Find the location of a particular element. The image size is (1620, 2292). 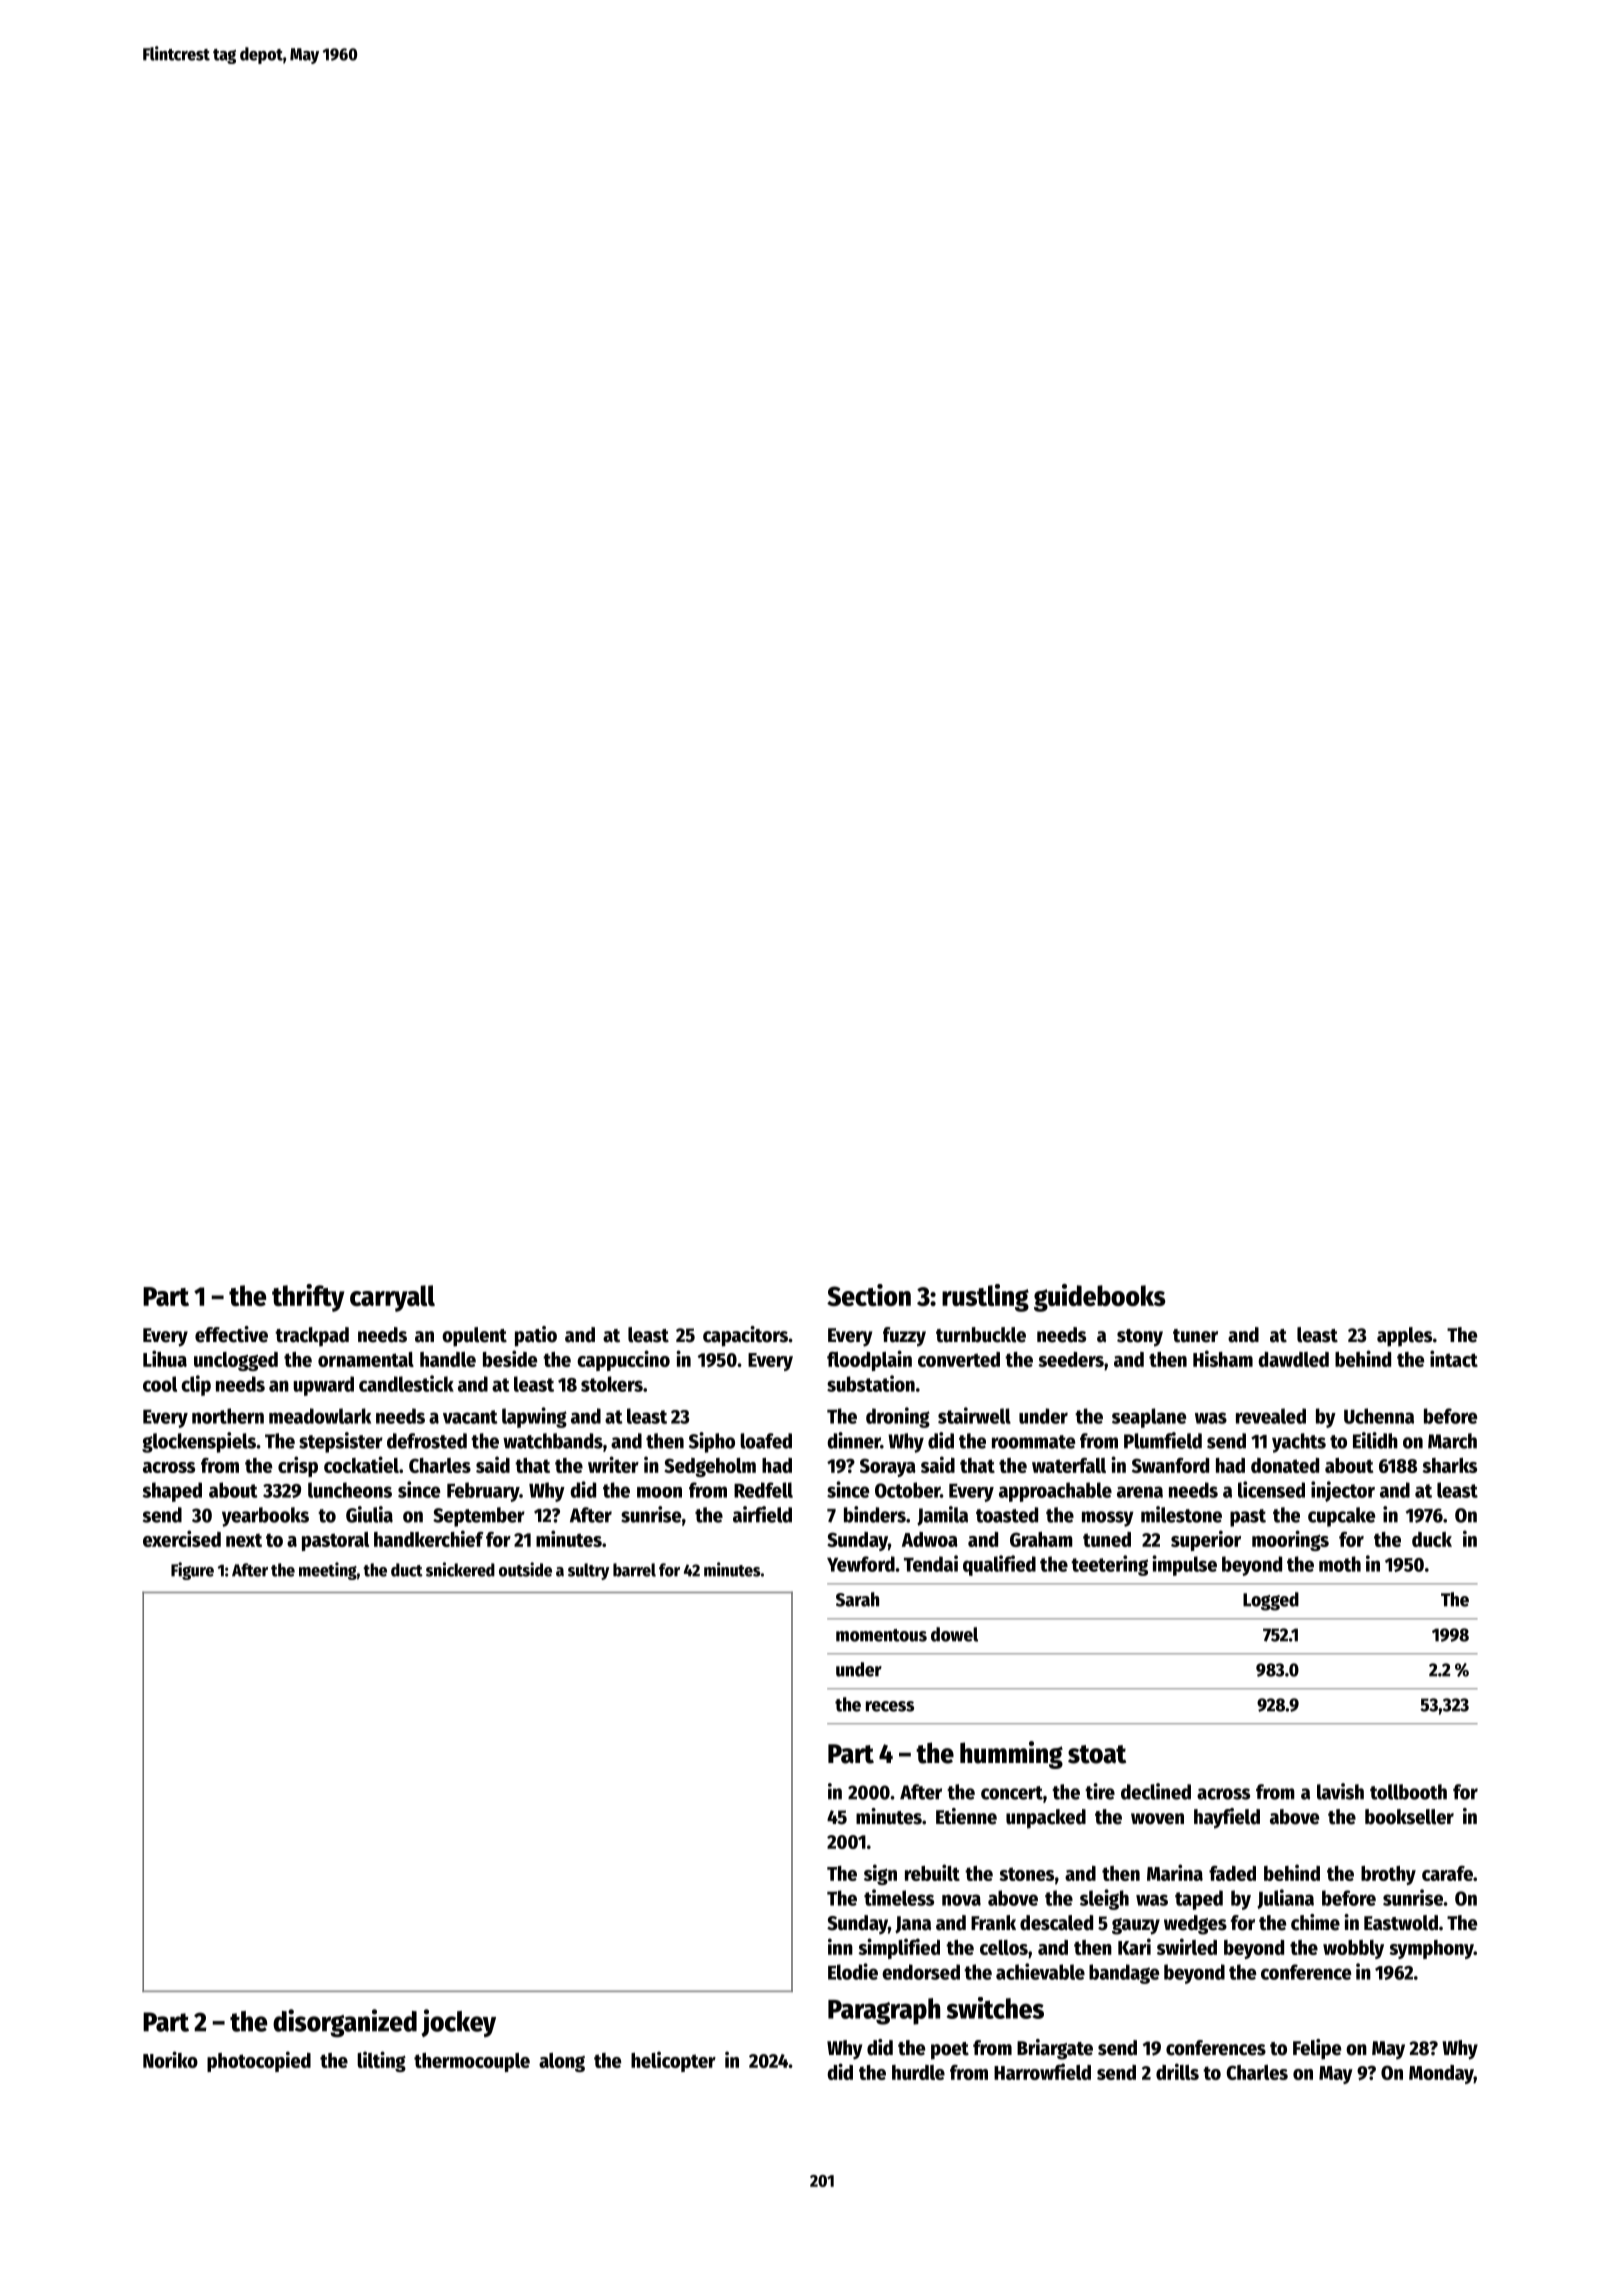

writer is located at coordinates (613, 1464).
